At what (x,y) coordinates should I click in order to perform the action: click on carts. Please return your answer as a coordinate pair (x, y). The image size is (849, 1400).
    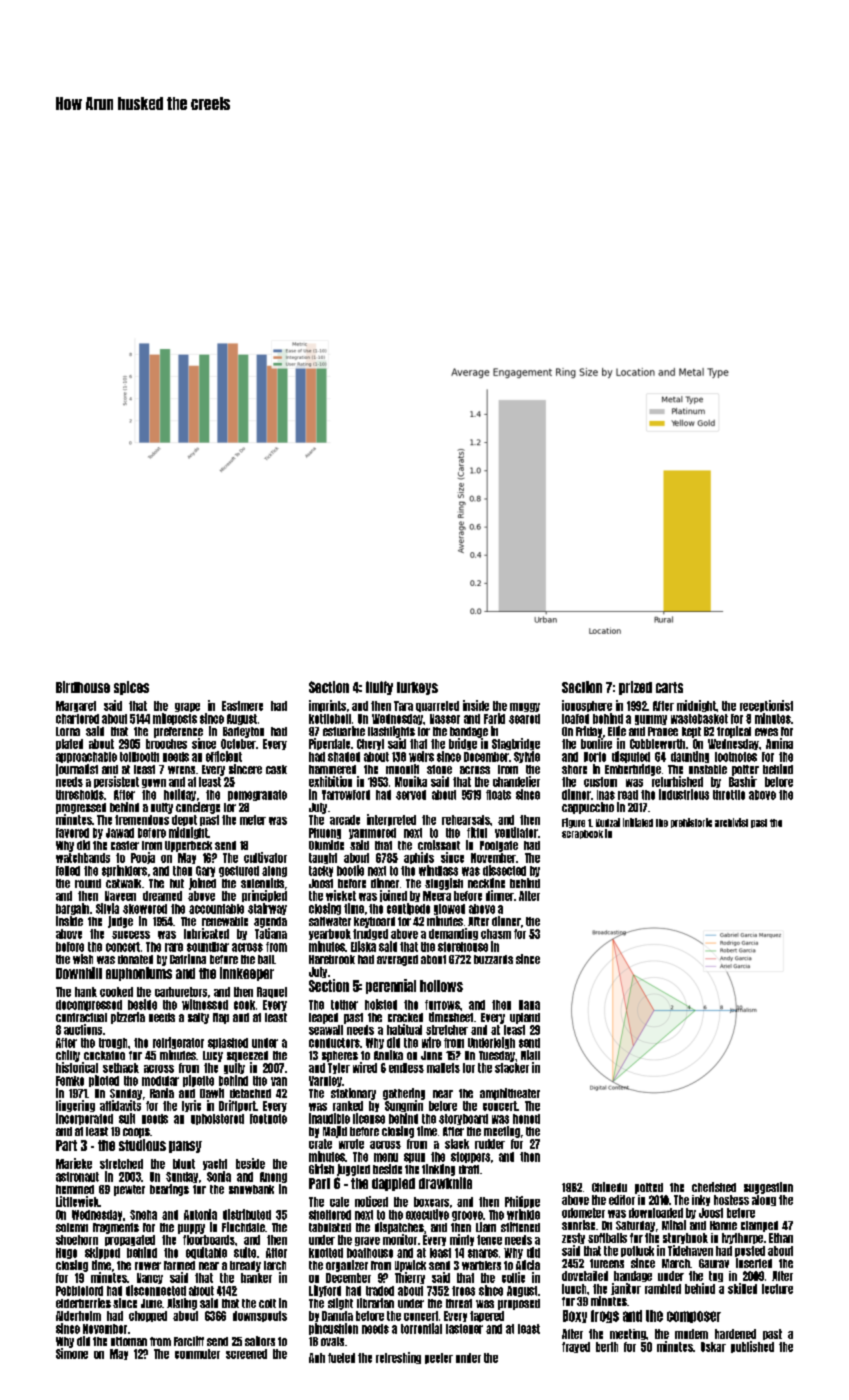
    Looking at the image, I should click on (669, 687).
